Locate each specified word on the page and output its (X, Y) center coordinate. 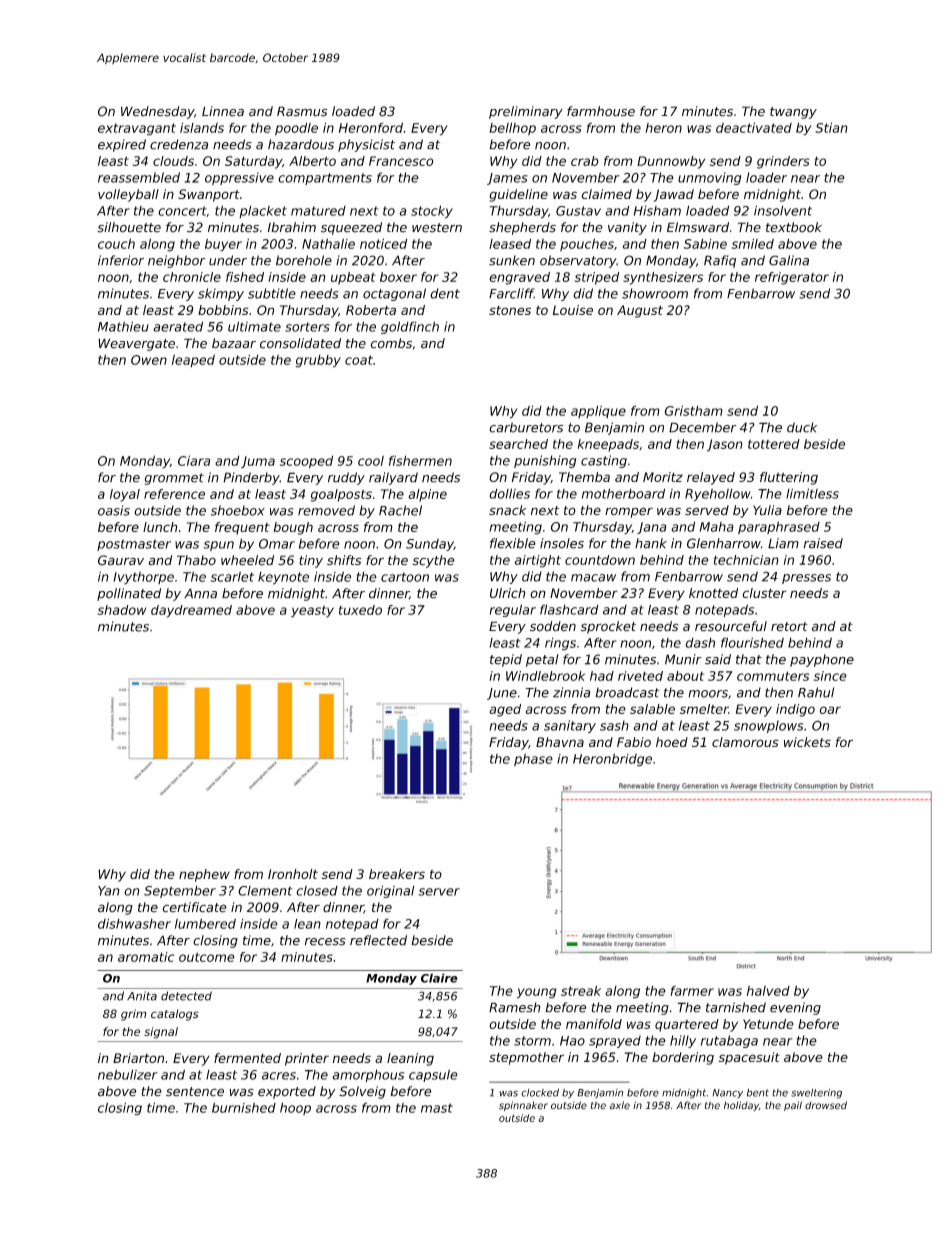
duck (802, 427)
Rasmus (302, 111)
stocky (432, 212)
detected (186, 996)
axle (619, 1105)
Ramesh (514, 1007)
